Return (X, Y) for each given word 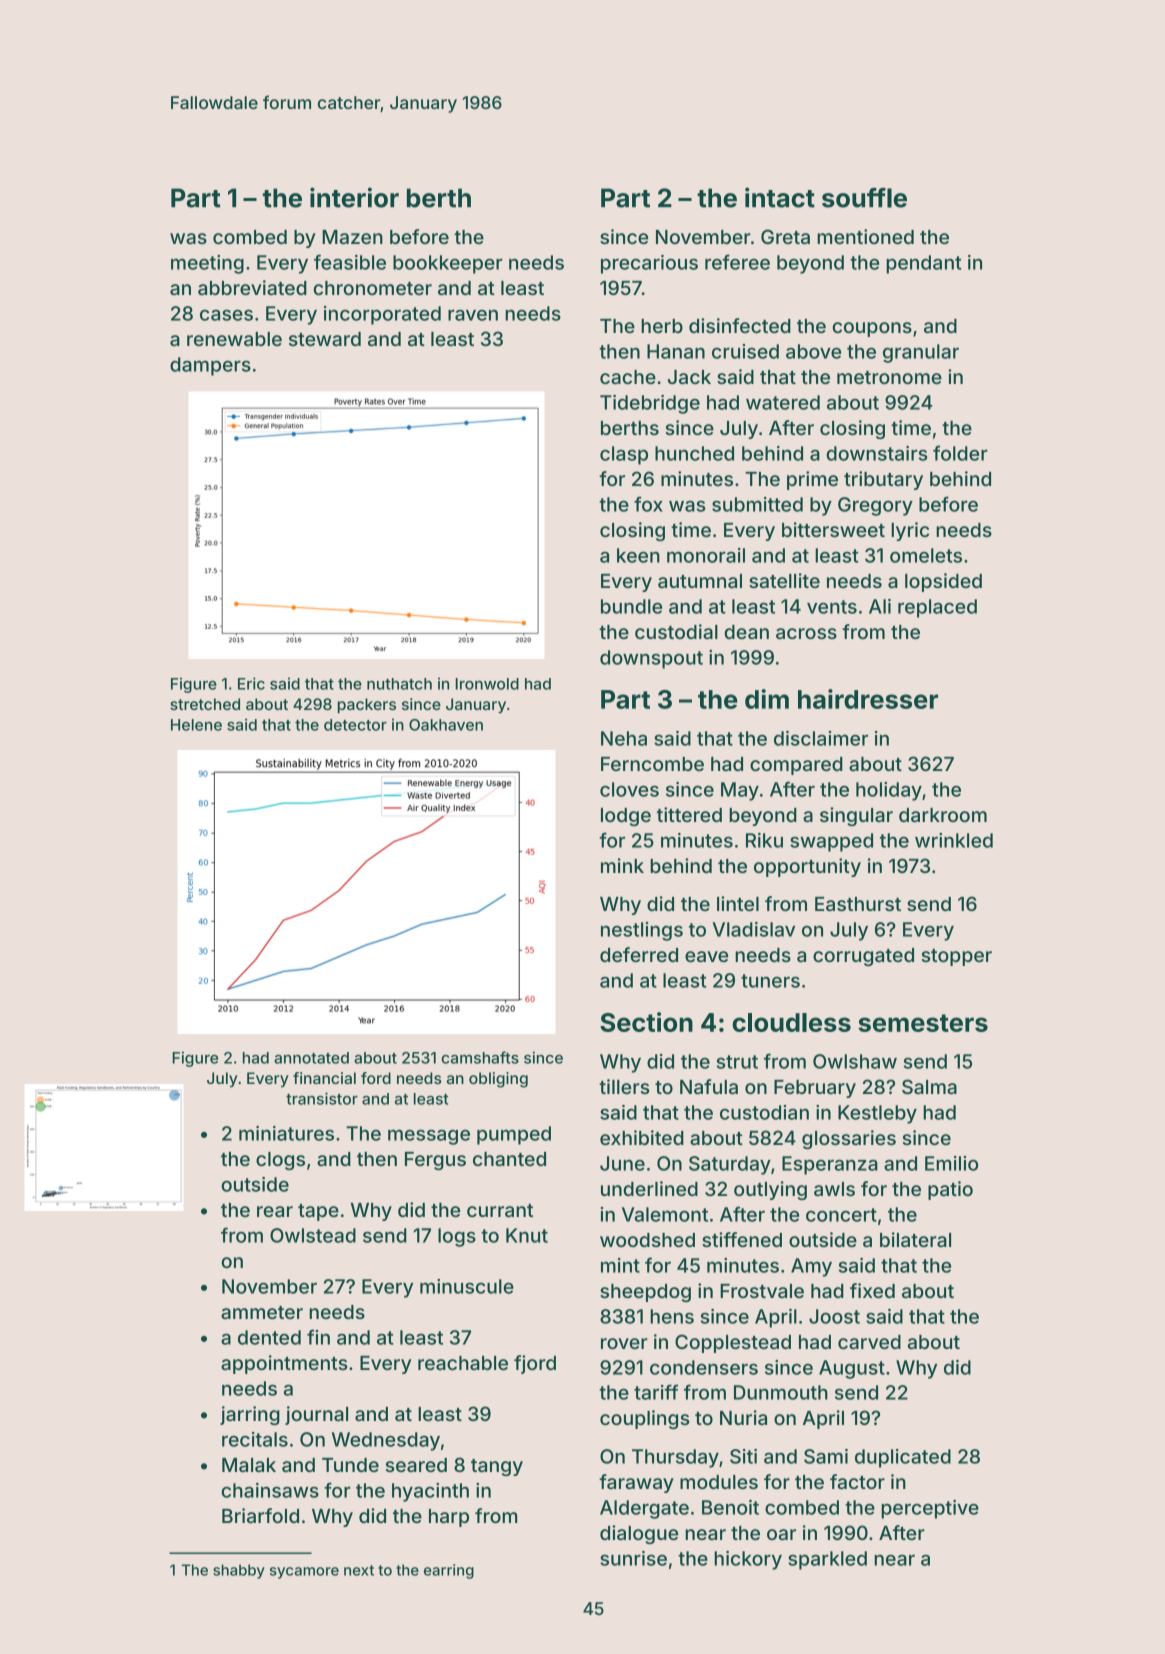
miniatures (286, 1133)
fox (648, 504)
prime (812, 480)
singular (856, 816)
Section (646, 1022)
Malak (249, 1465)
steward (325, 339)
